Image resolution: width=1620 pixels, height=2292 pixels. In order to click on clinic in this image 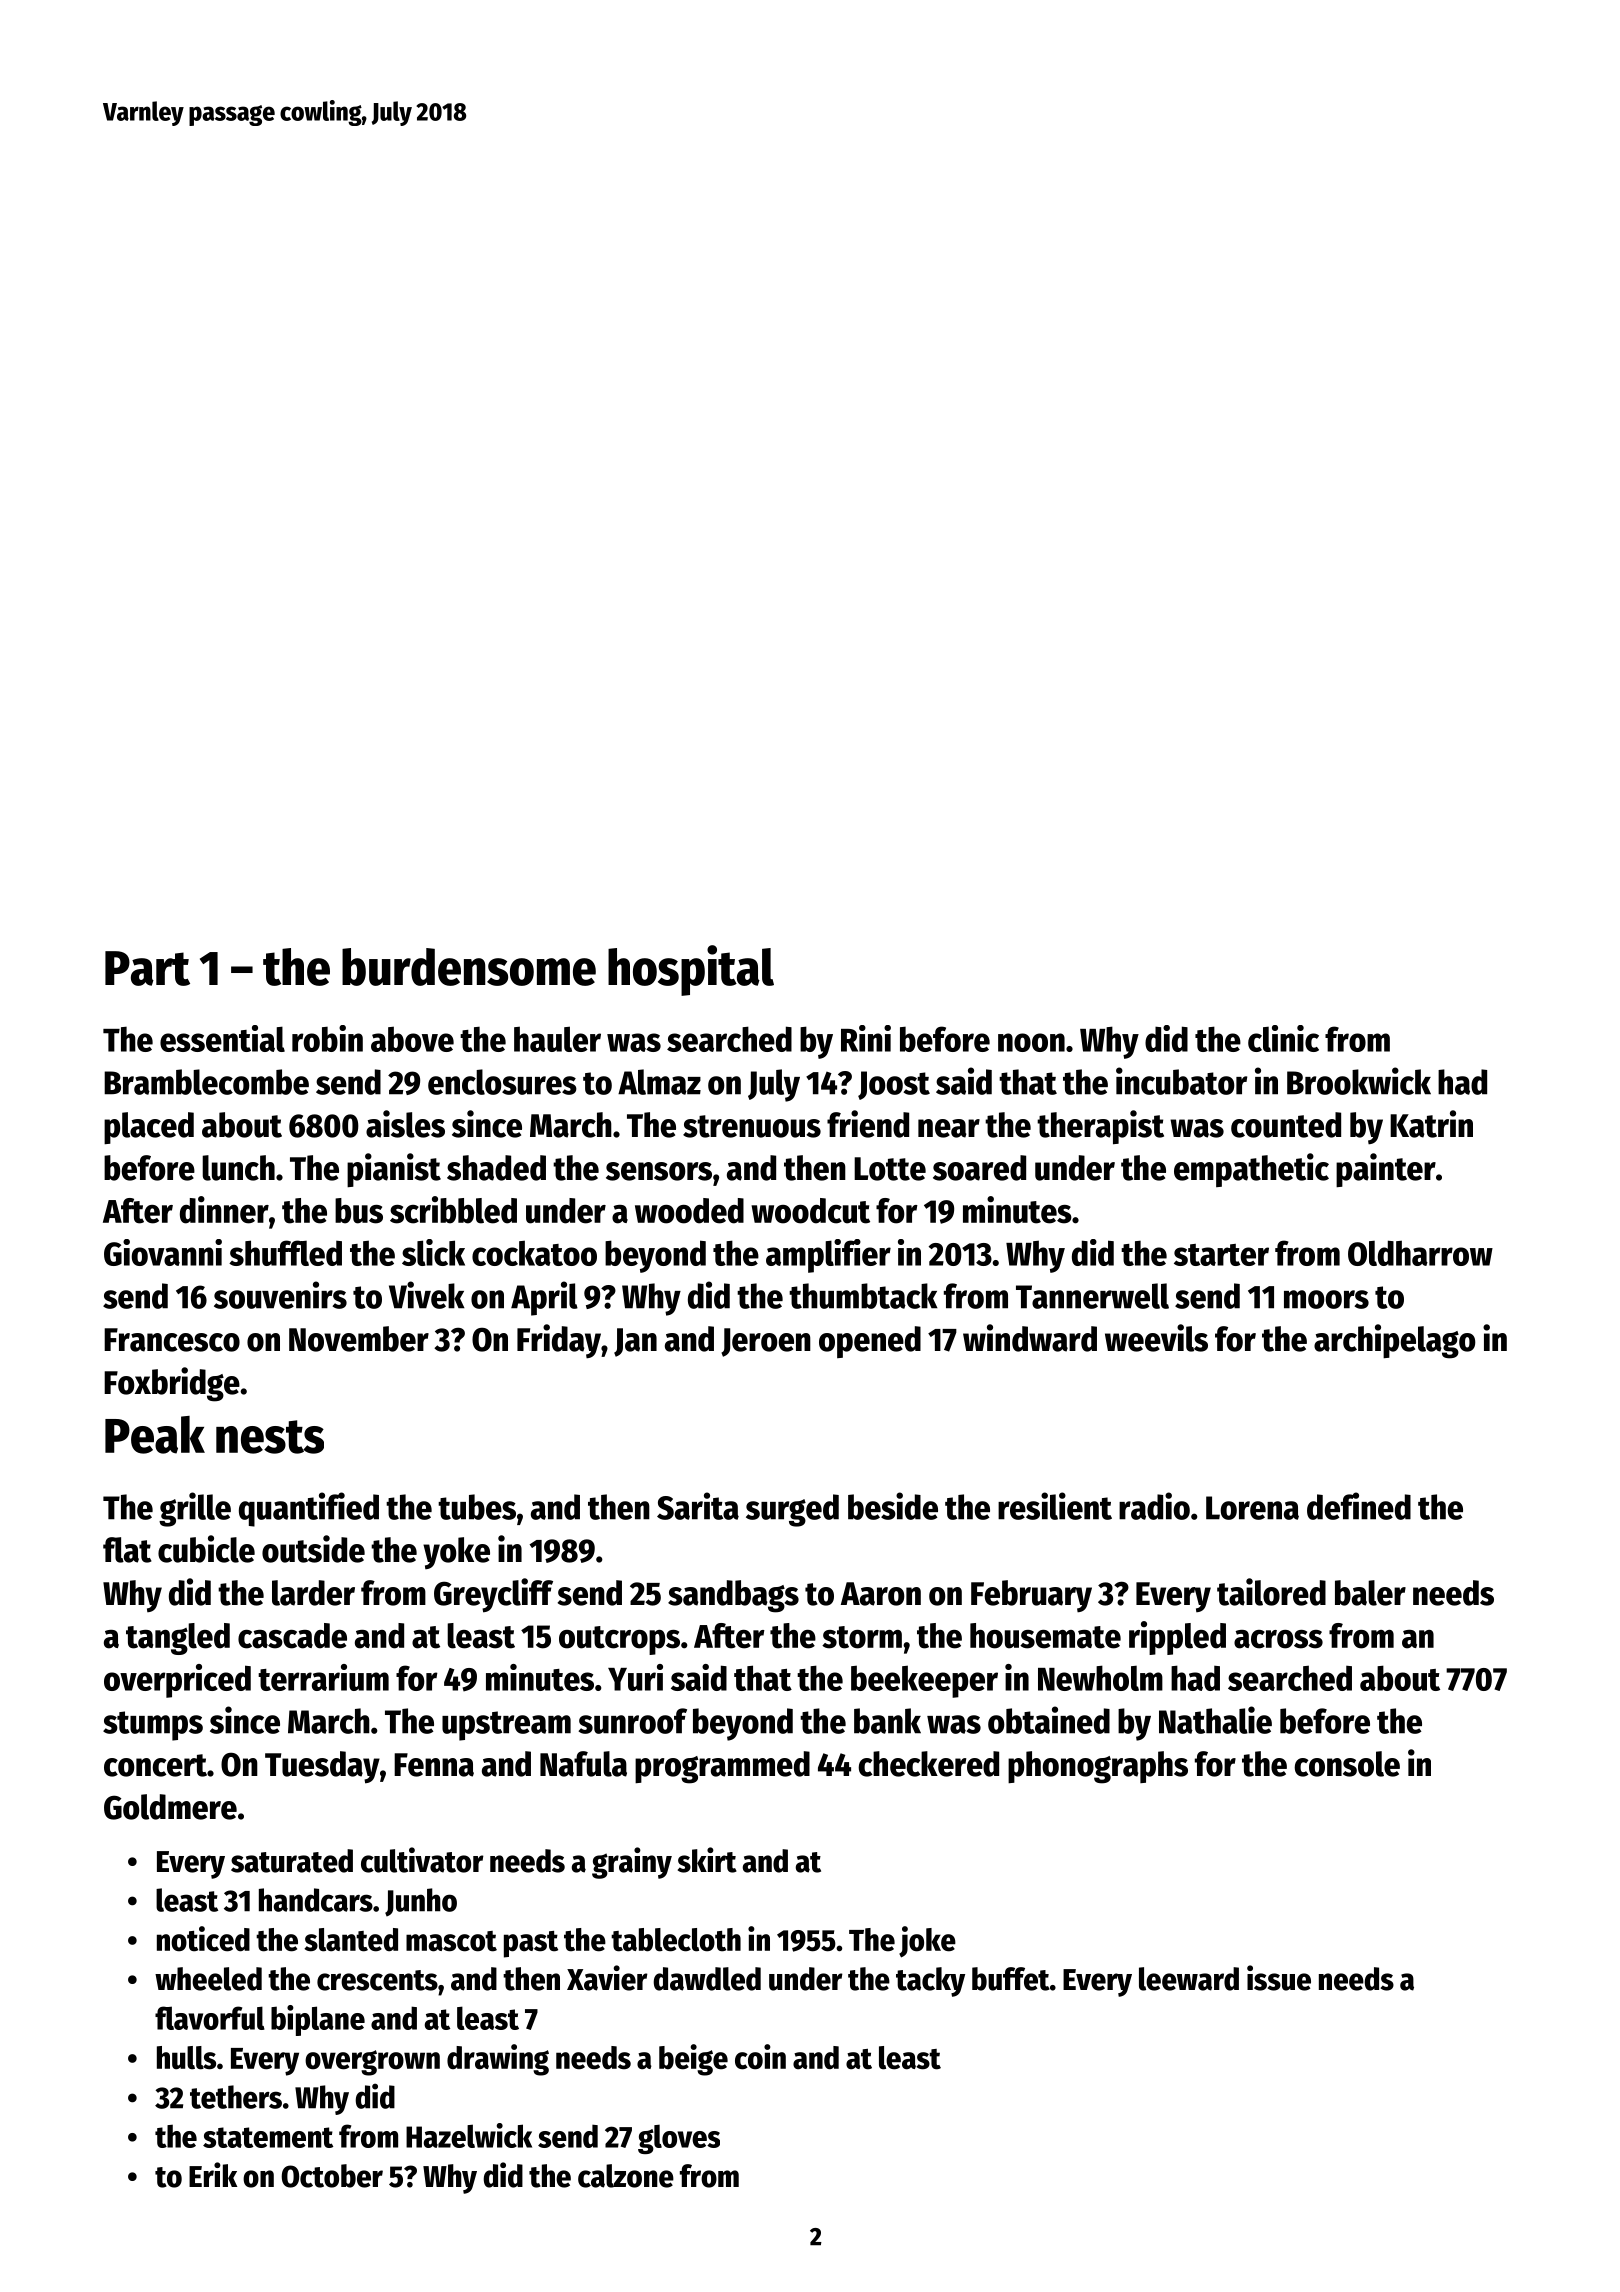, I will do `click(1283, 1038)`.
